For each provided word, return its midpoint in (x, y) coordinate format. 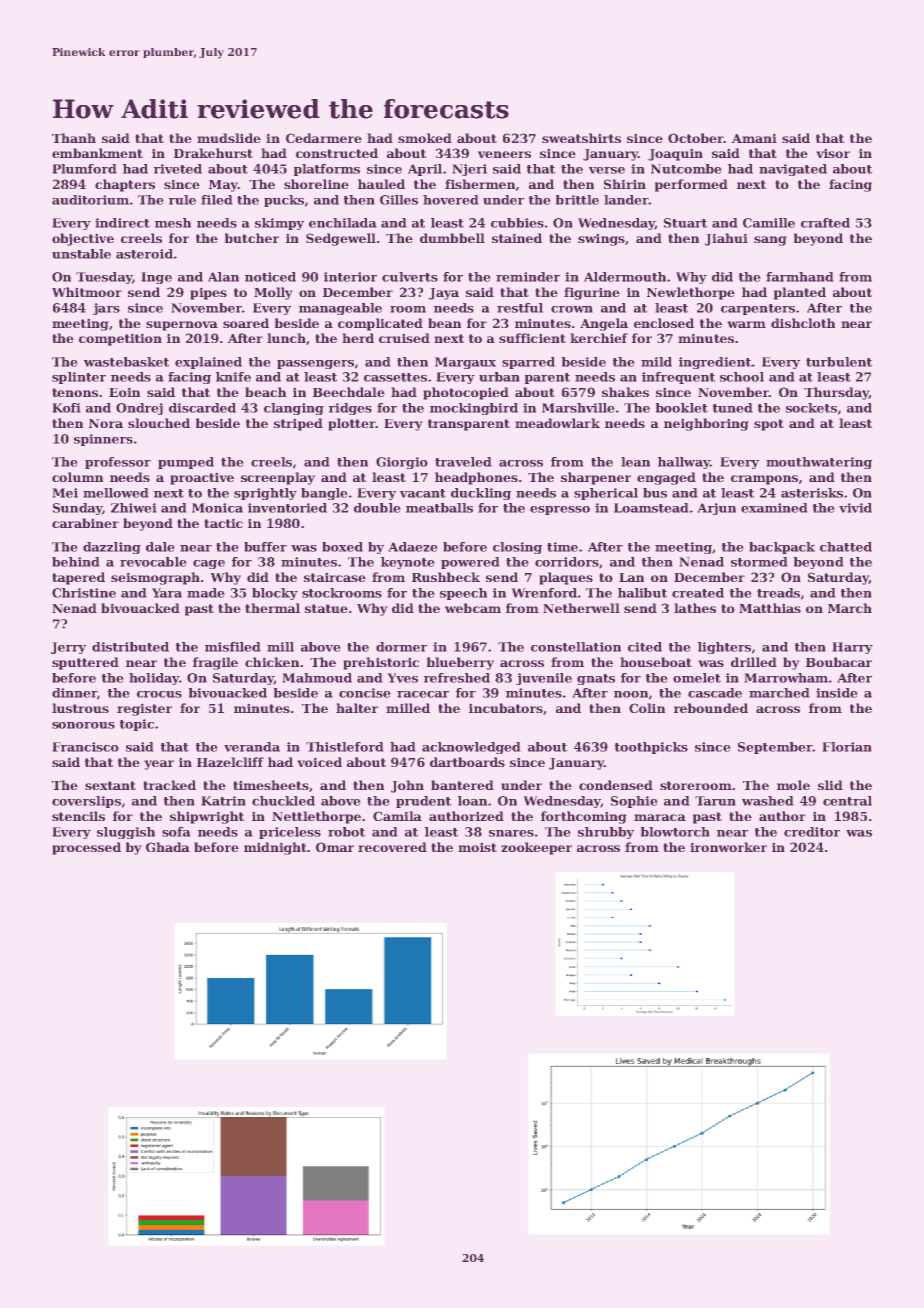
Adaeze (413, 547)
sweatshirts (581, 138)
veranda (252, 747)
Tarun (715, 801)
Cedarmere (324, 138)
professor (118, 463)
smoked (425, 138)
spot (769, 425)
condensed (616, 785)
